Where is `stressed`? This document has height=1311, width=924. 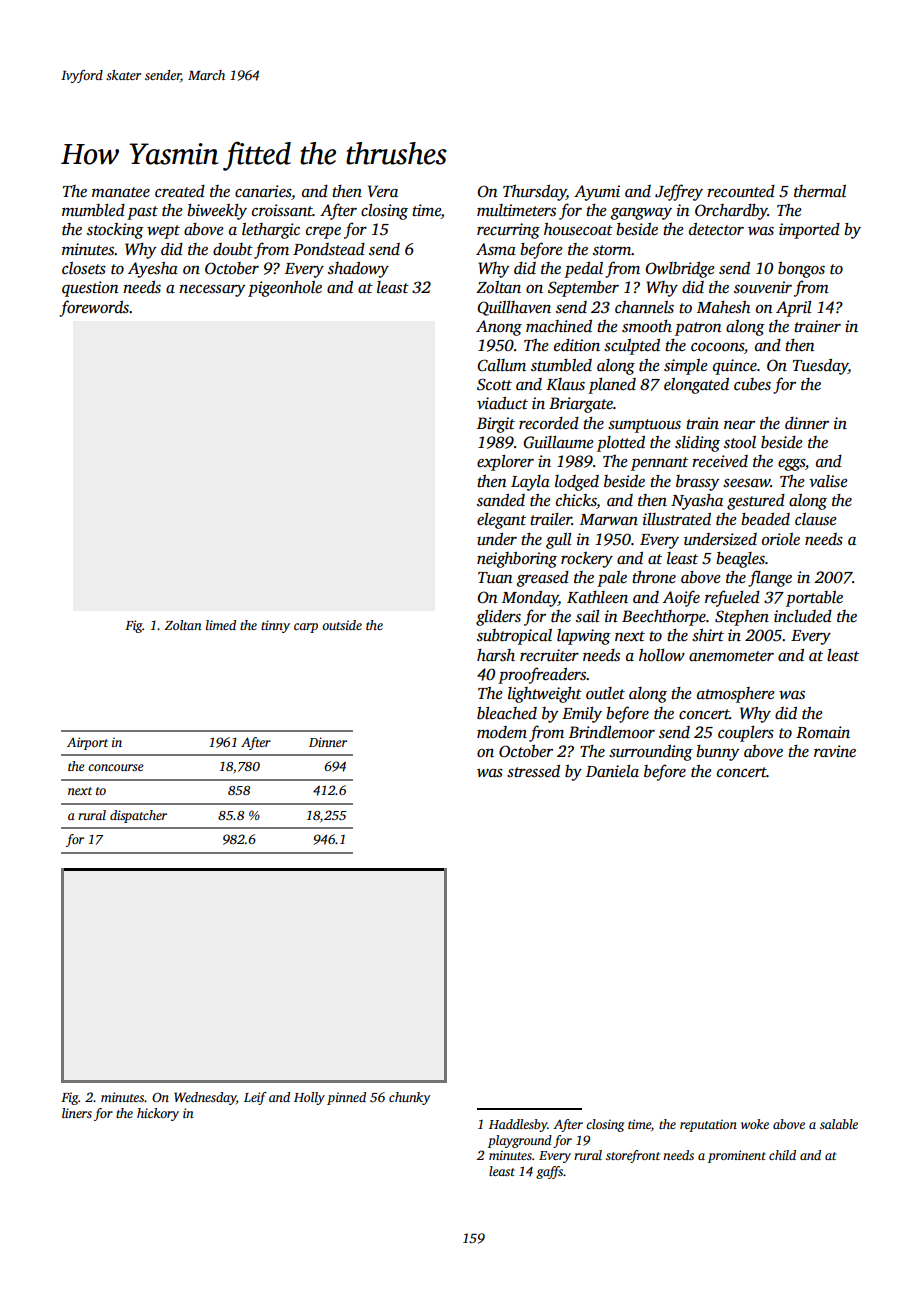 stressed is located at coordinates (533, 771).
